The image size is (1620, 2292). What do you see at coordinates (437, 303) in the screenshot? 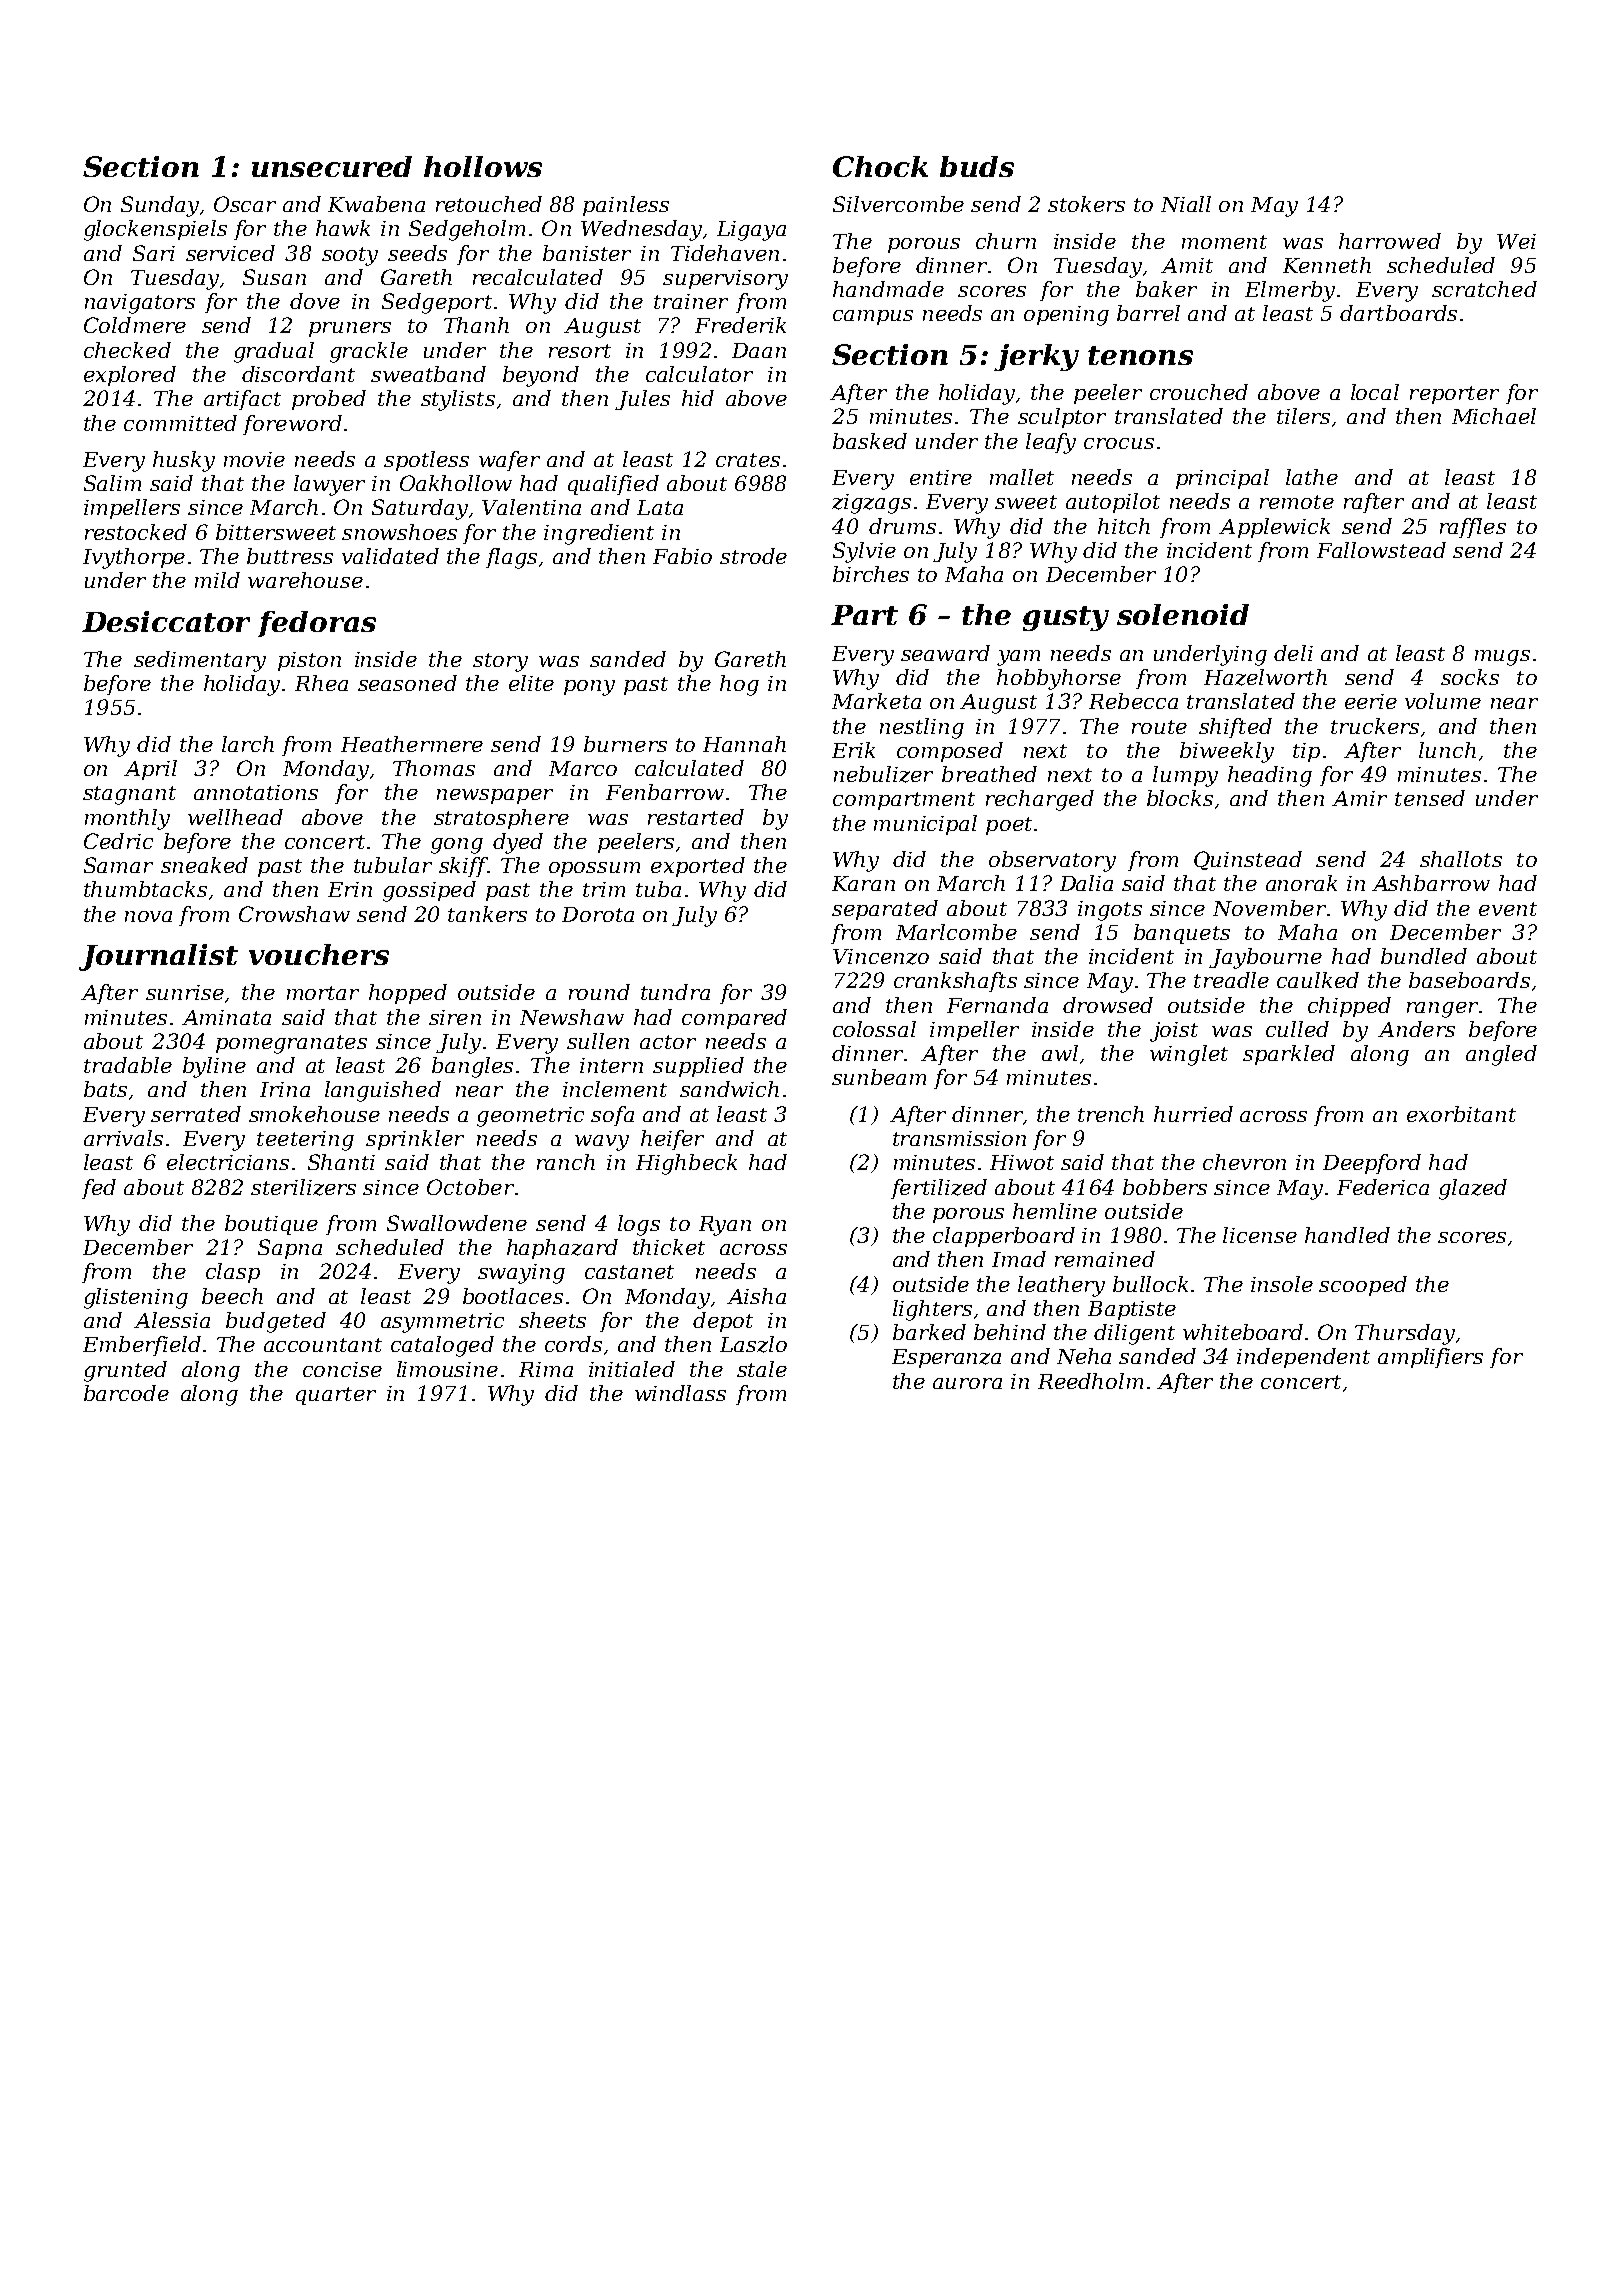
I see `Sedgeport` at bounding box center [437, 303].
